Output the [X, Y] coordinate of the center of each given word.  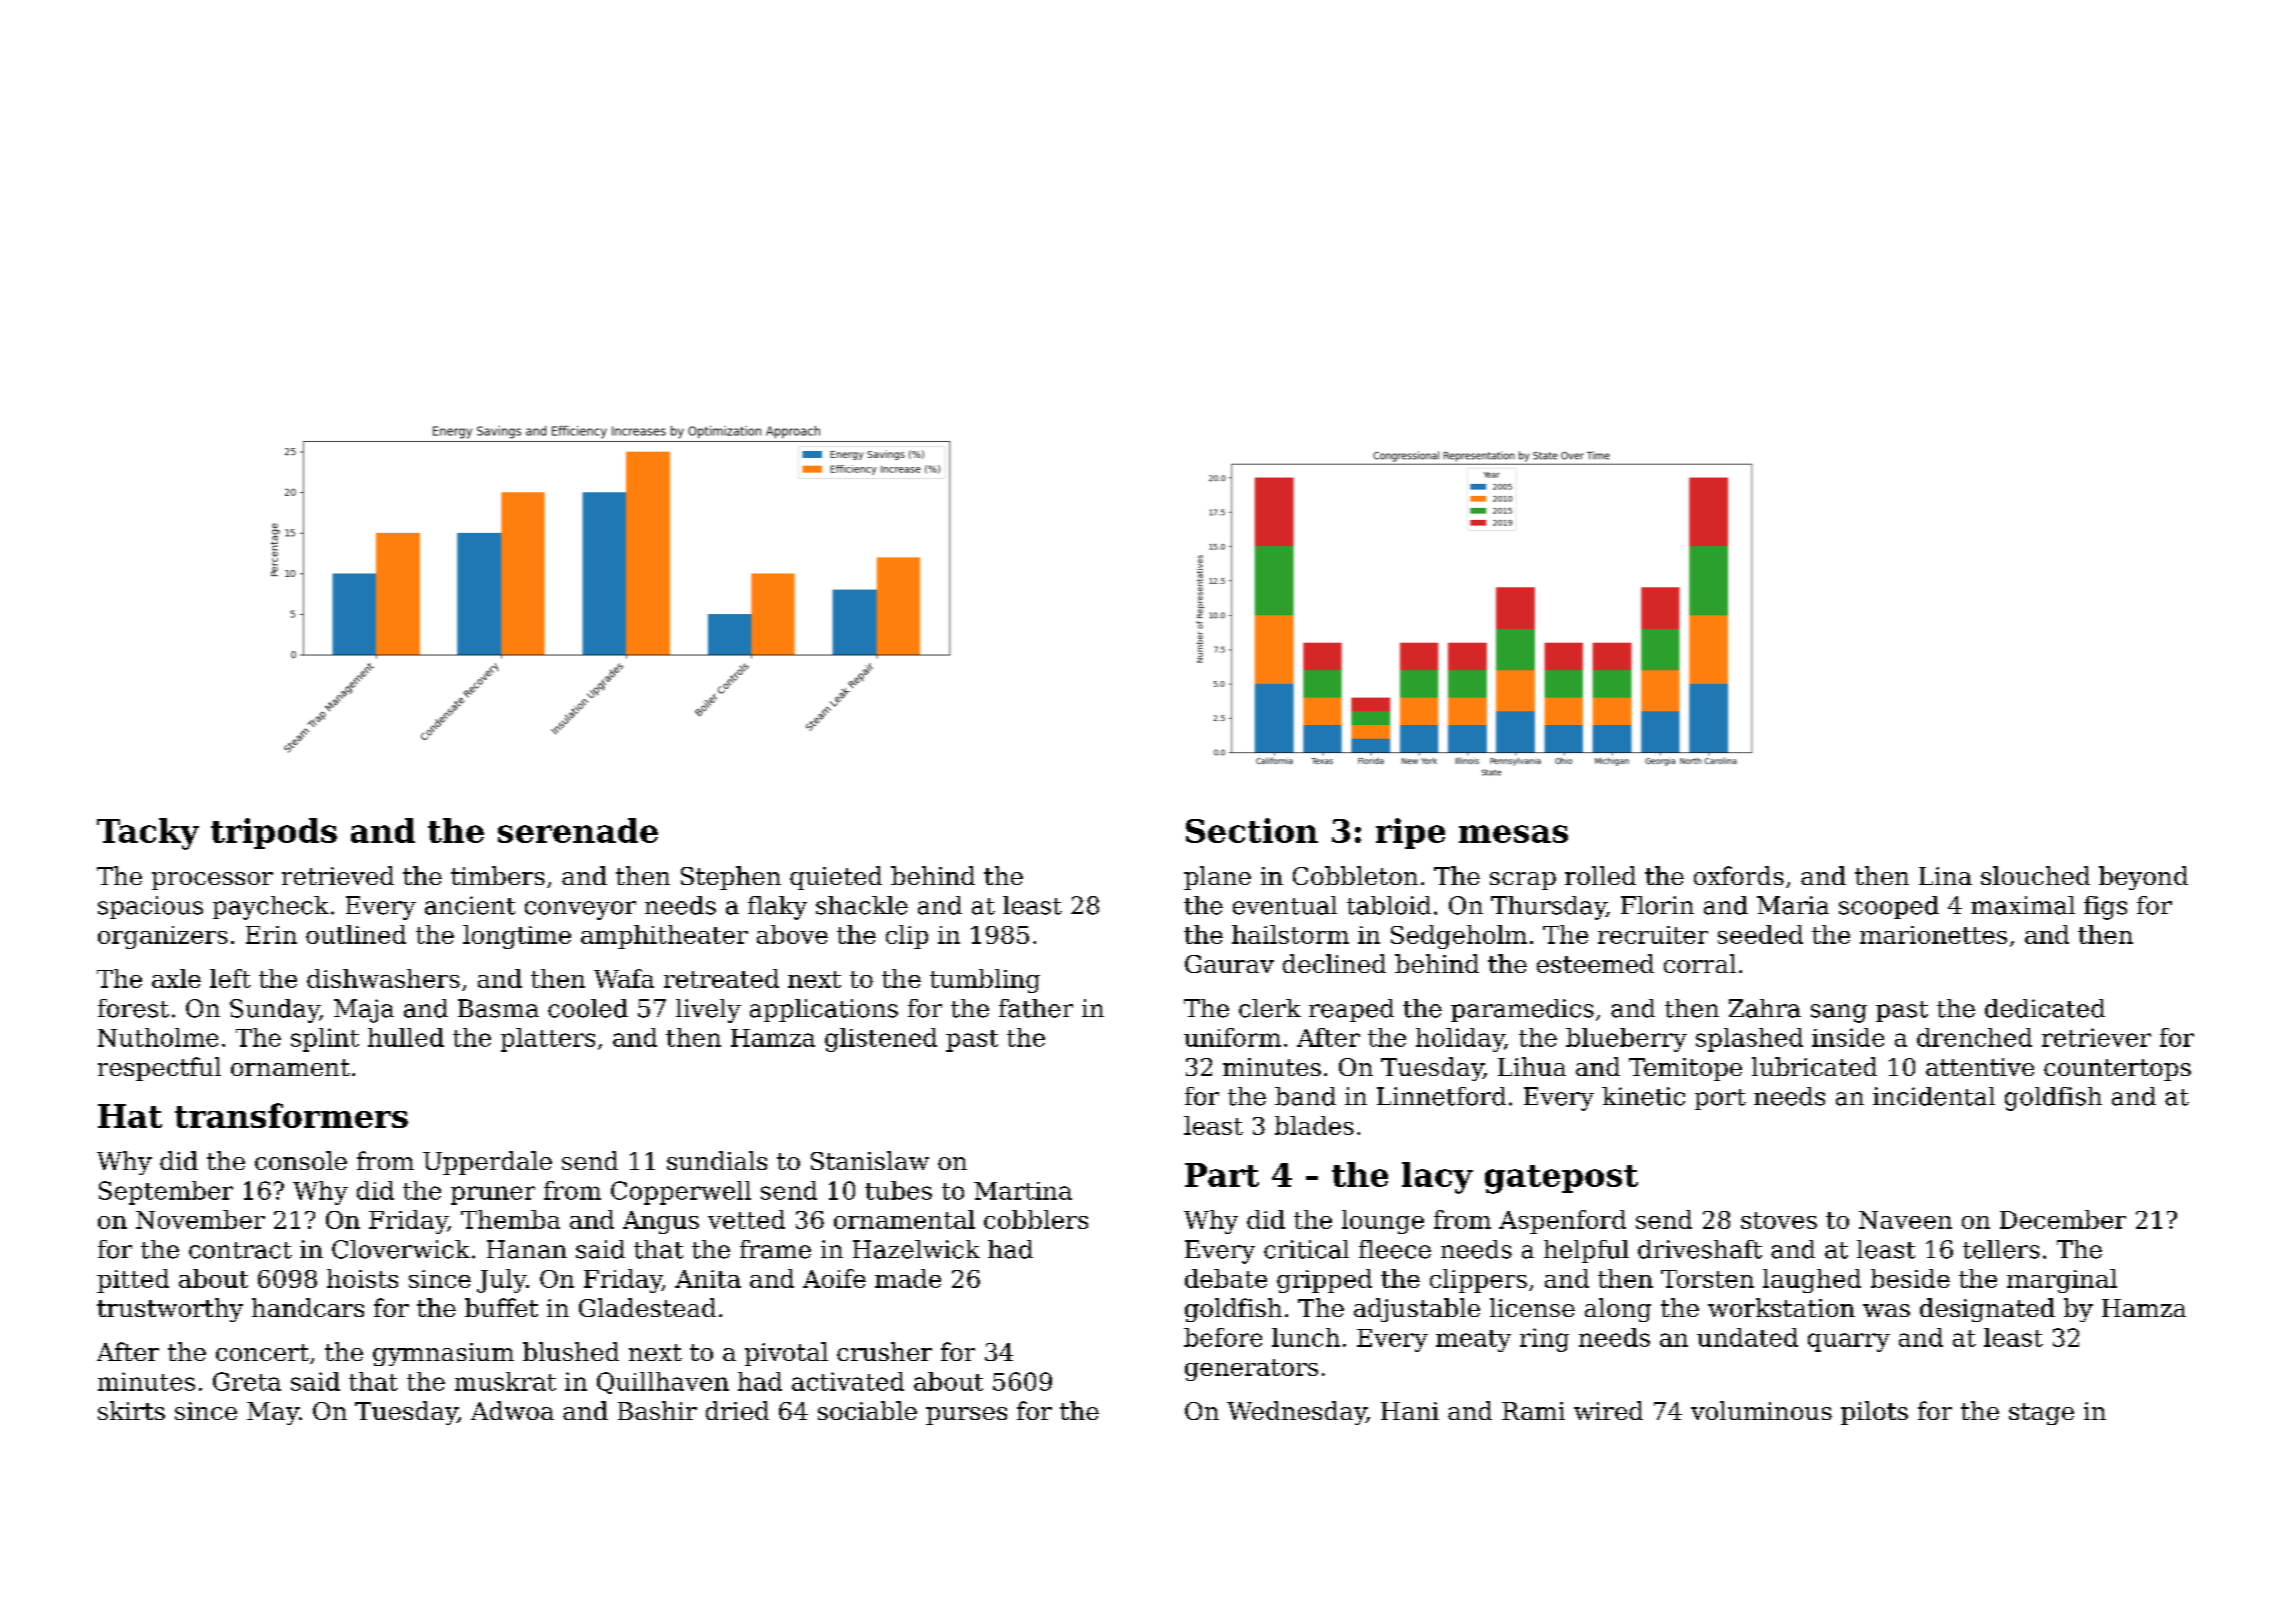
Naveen [1905, 1220]
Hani [1410, 1411]
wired [1608, 1410]
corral [1700, 963]
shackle [862, 905]
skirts [131, 1410]
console [301, 1160]
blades [1314, 1125]
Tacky [148, 834]
